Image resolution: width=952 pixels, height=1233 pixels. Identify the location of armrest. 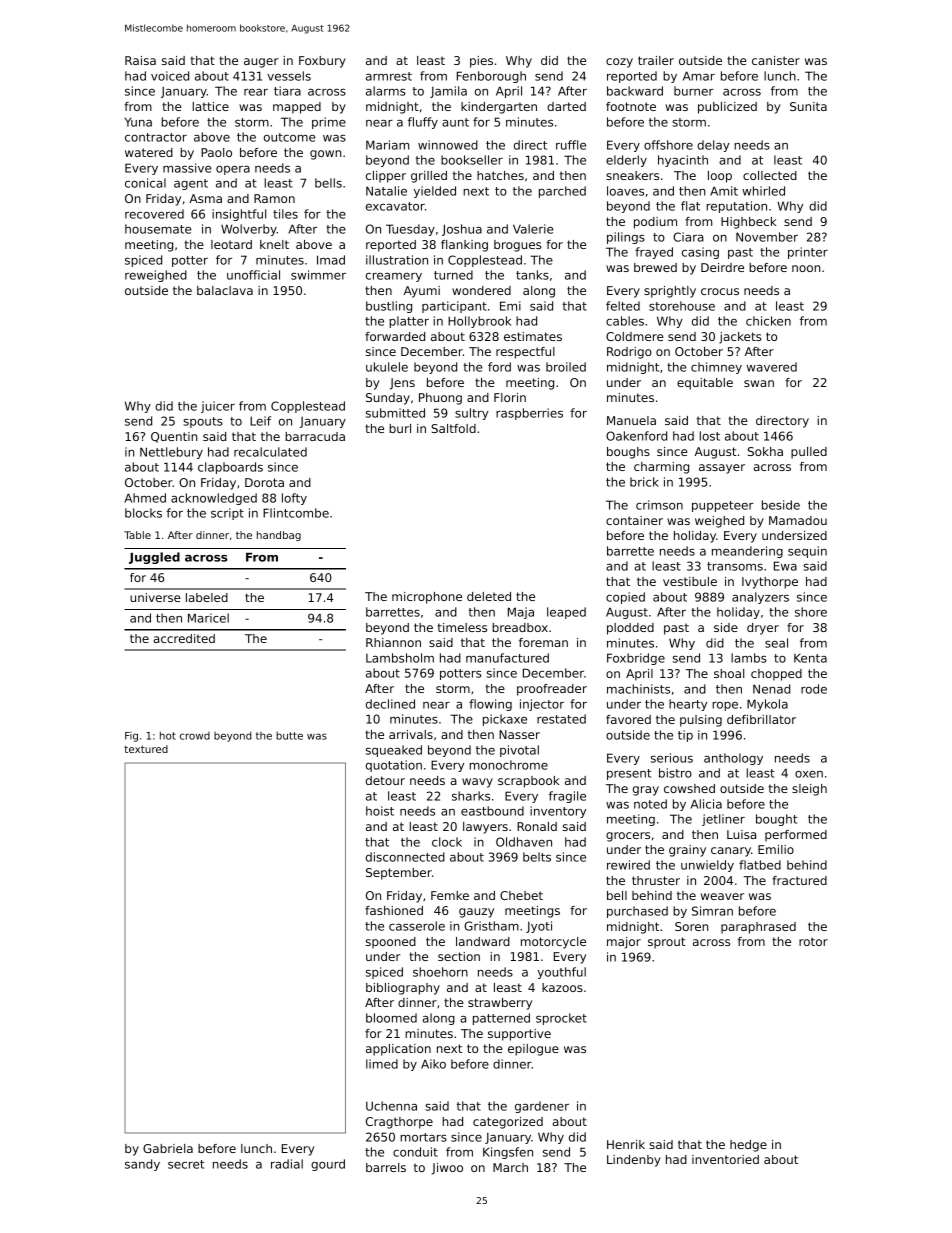
(389, 76).
